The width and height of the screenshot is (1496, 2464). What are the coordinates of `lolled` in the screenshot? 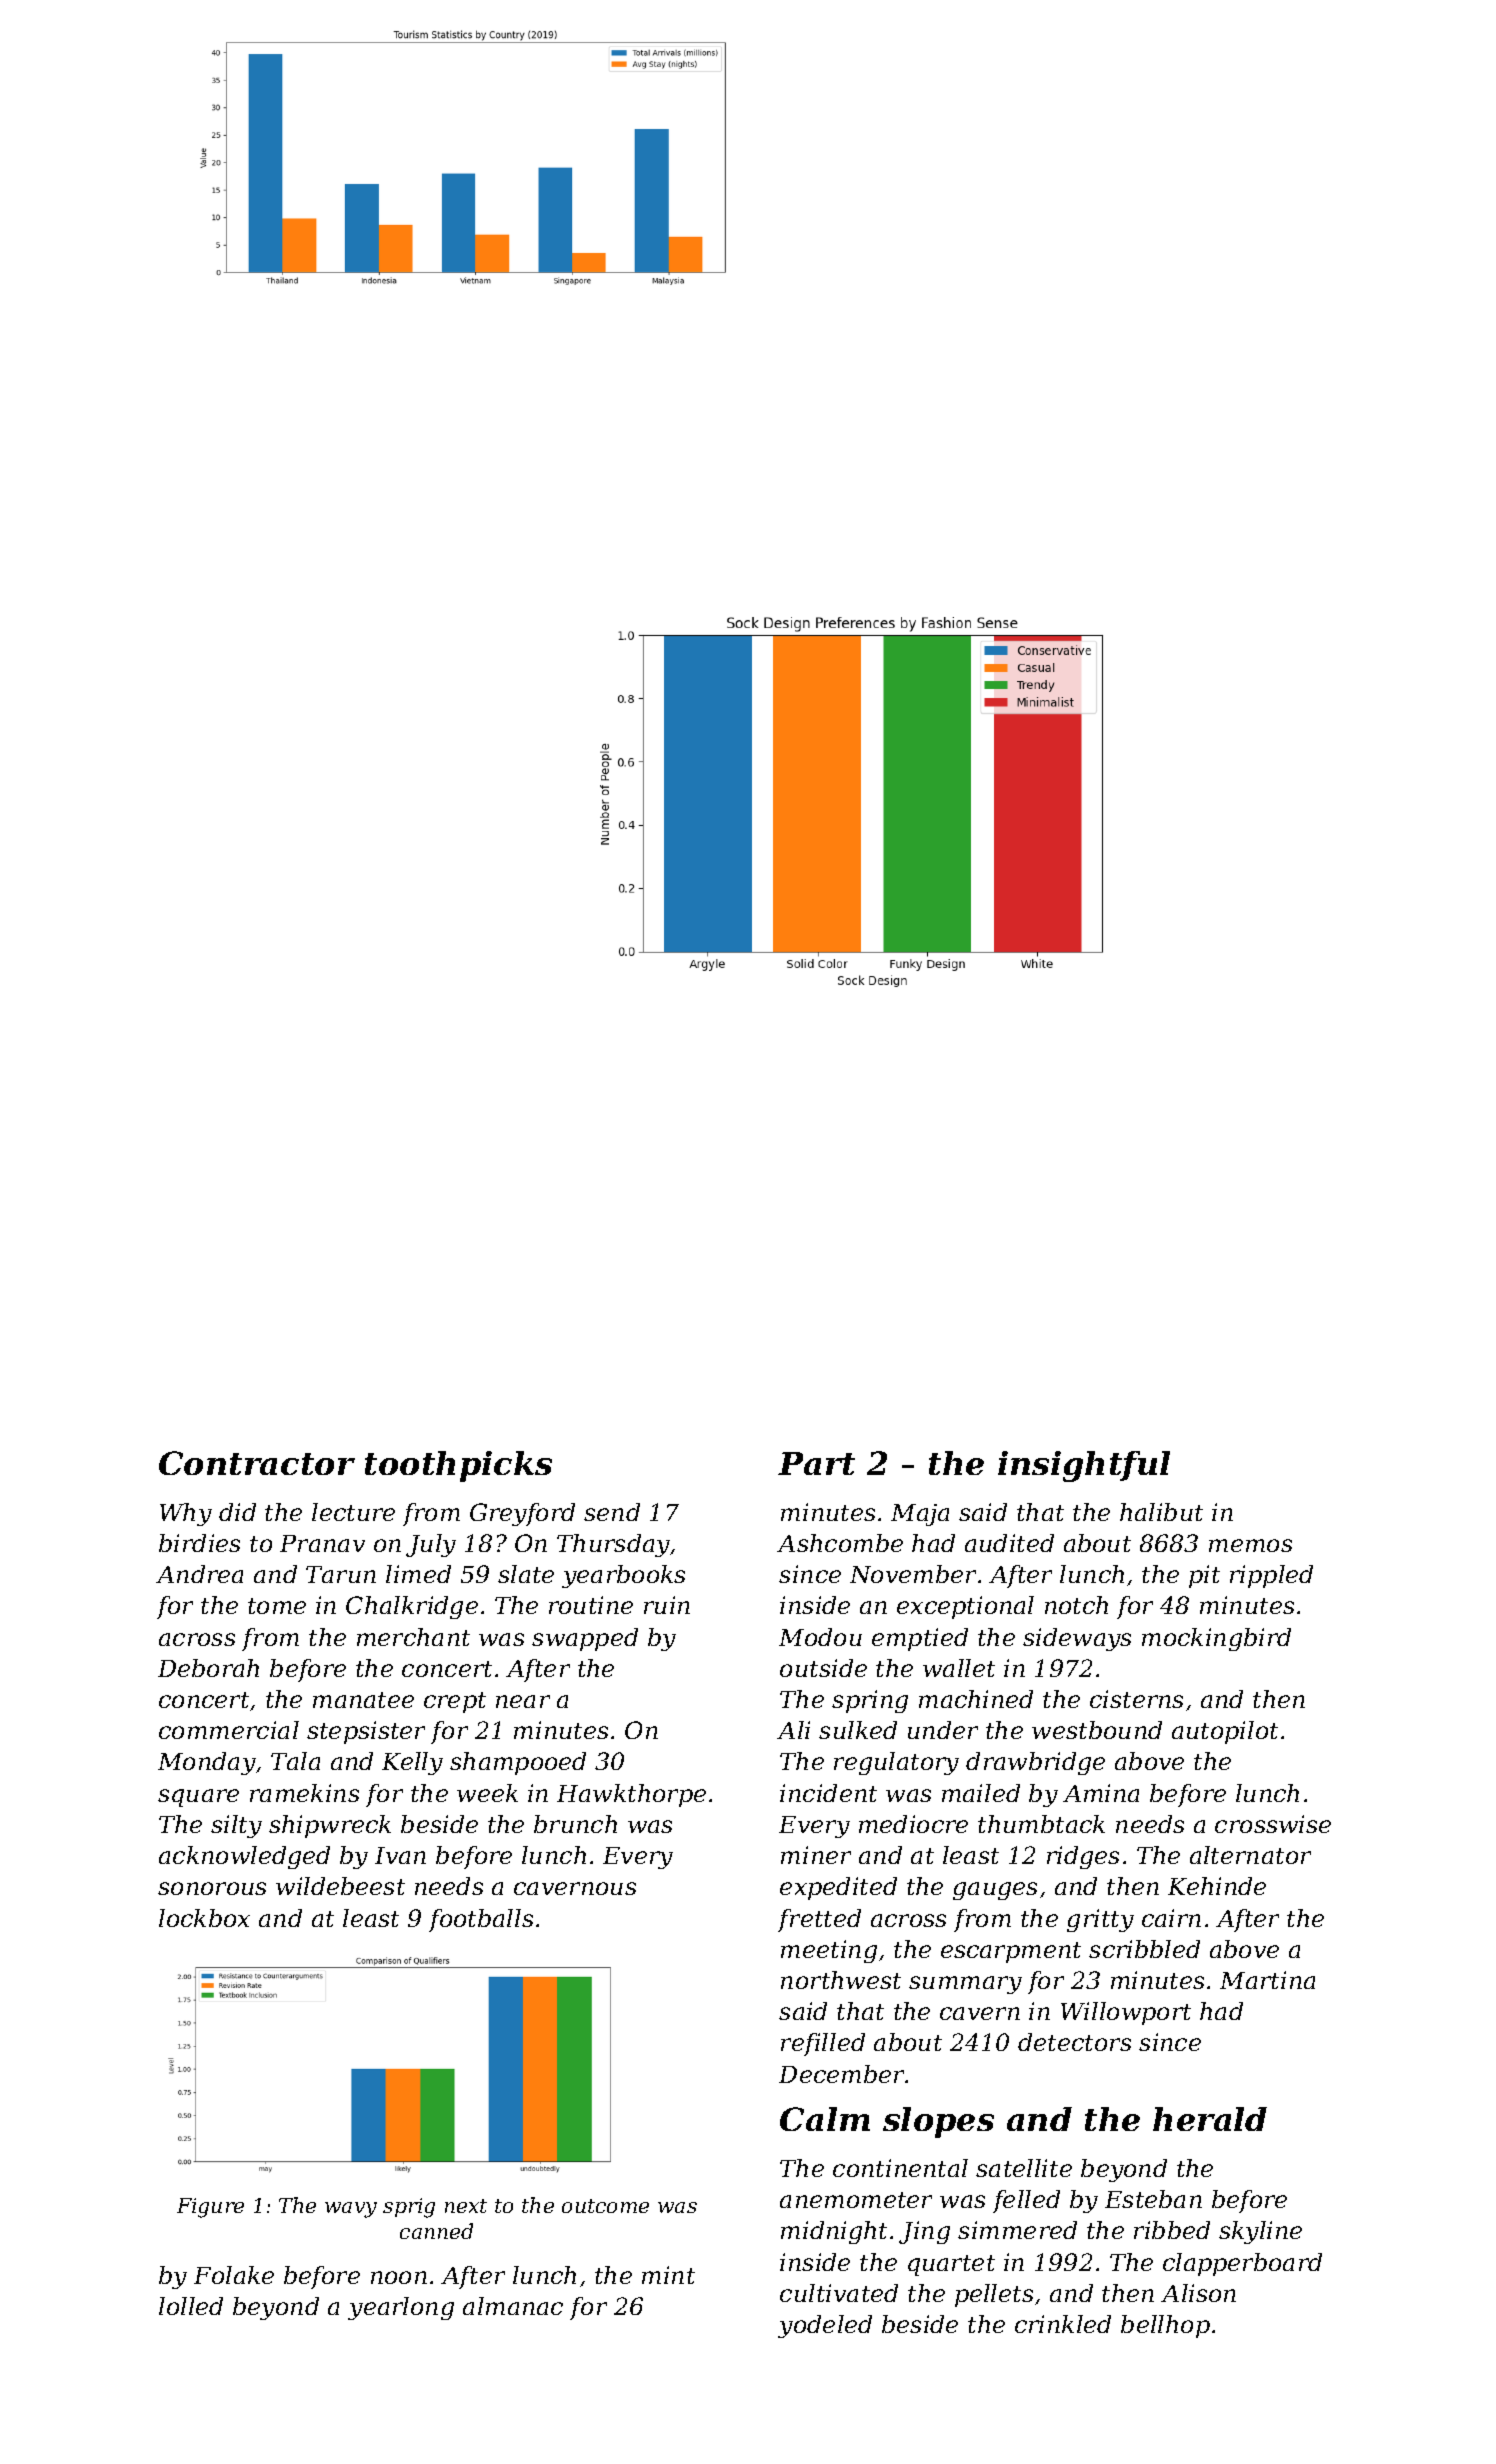 It's located at (191, 2306).
